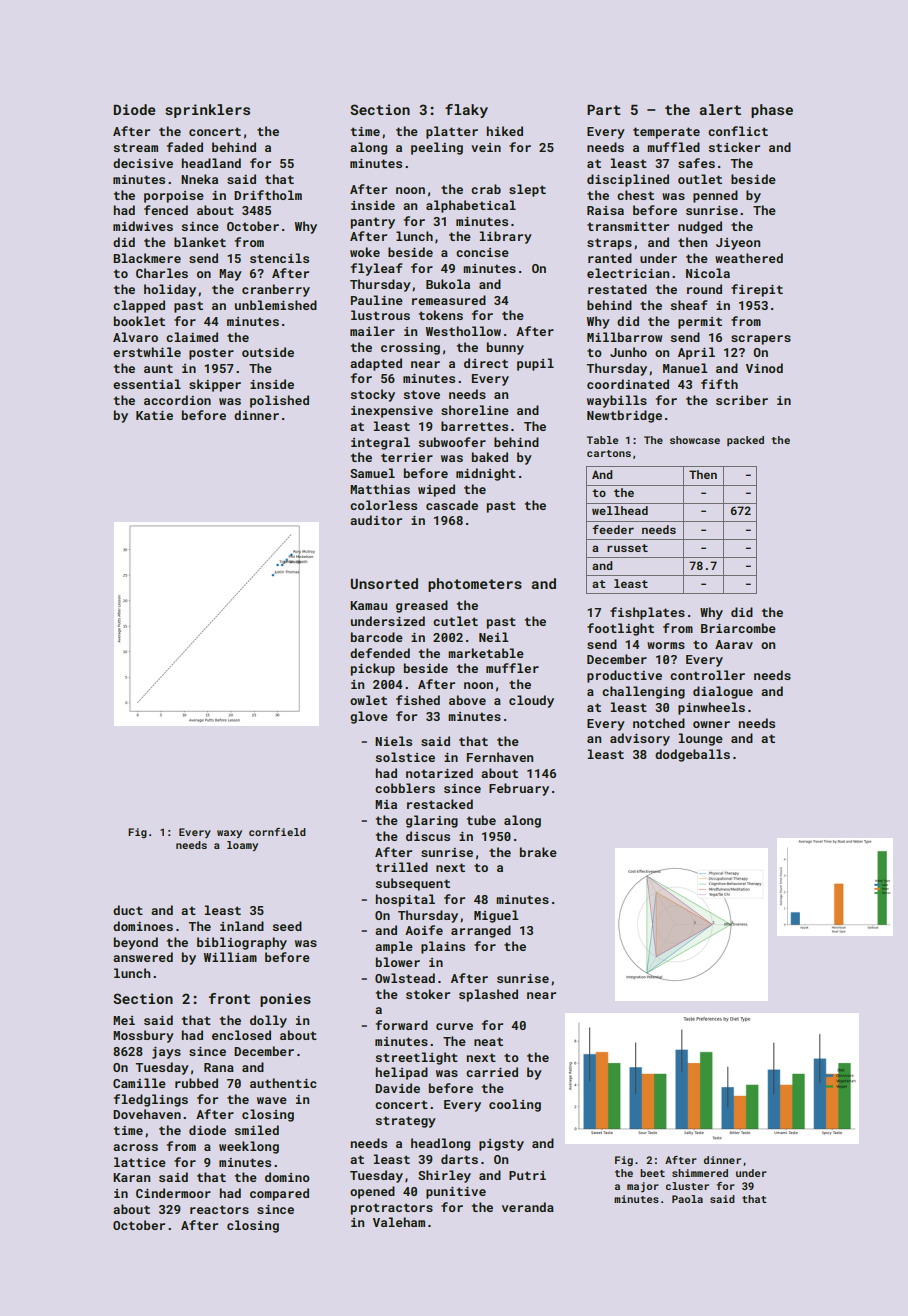  Describe the element at coordinates (772, 111) in the page. I see `phase` at that location.
